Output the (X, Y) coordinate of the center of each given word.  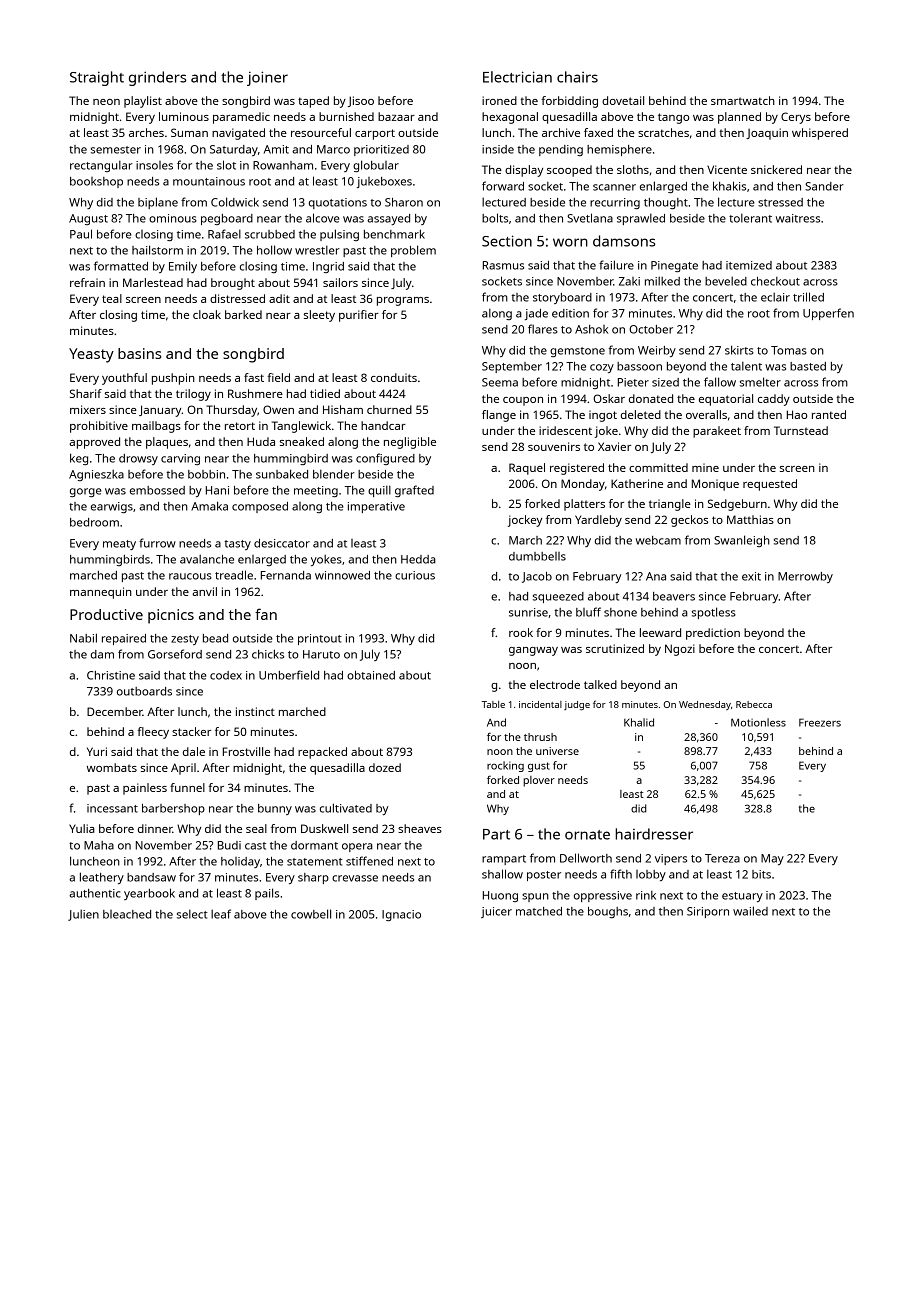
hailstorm (157, 250)
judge (577, 705)
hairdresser (654, 834)
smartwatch (743, 100)
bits (761, 874)
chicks (268, 654)
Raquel (527, 469)
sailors (340, 282)
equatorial (726, 400)
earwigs (112, 507)
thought (666, 203)
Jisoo (361, 101)
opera (357, 847)
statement (315, 862)
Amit (276, 149)
